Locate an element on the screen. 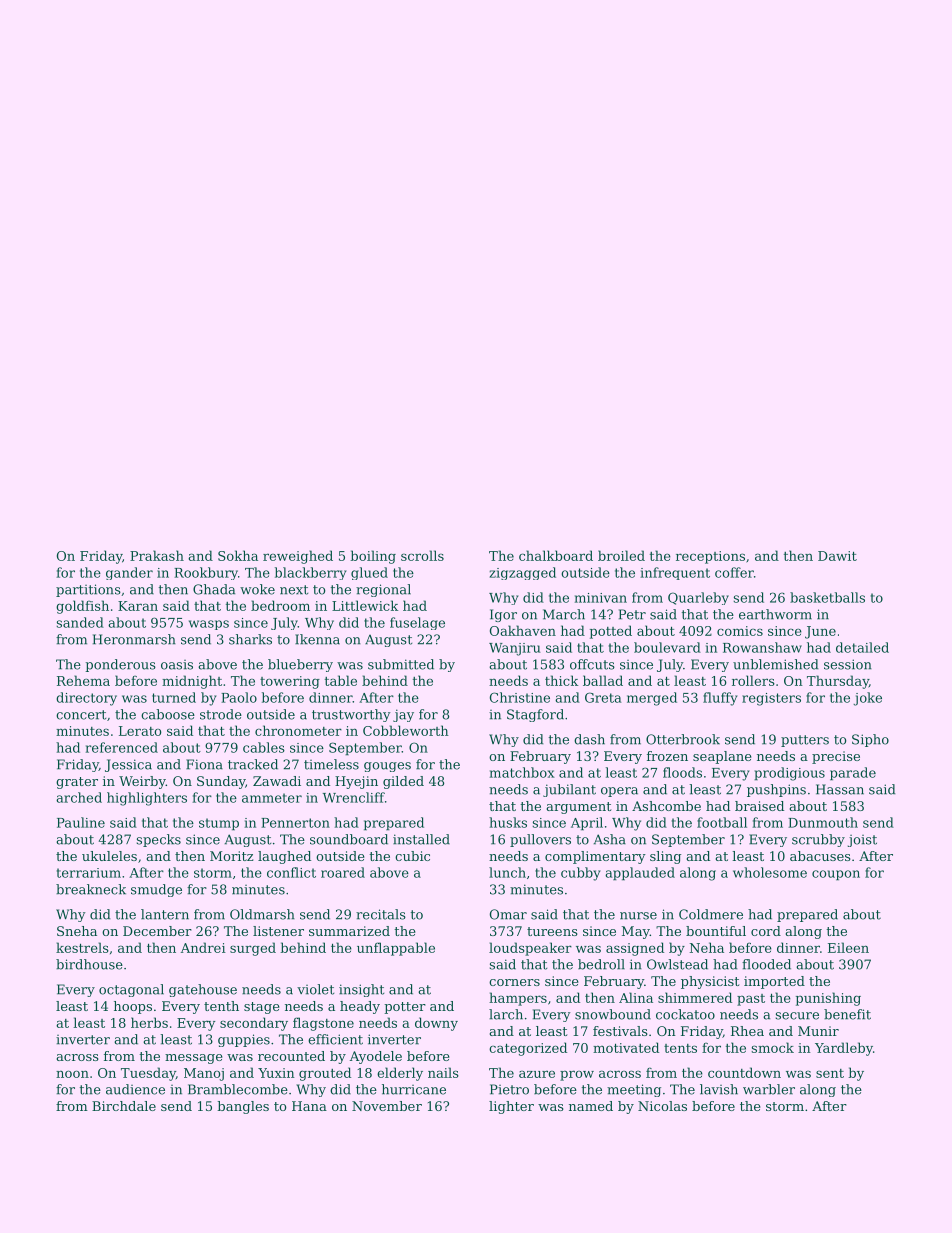 The image size is (952, 1233). Coldmere is located at coordinates (711, 914).
